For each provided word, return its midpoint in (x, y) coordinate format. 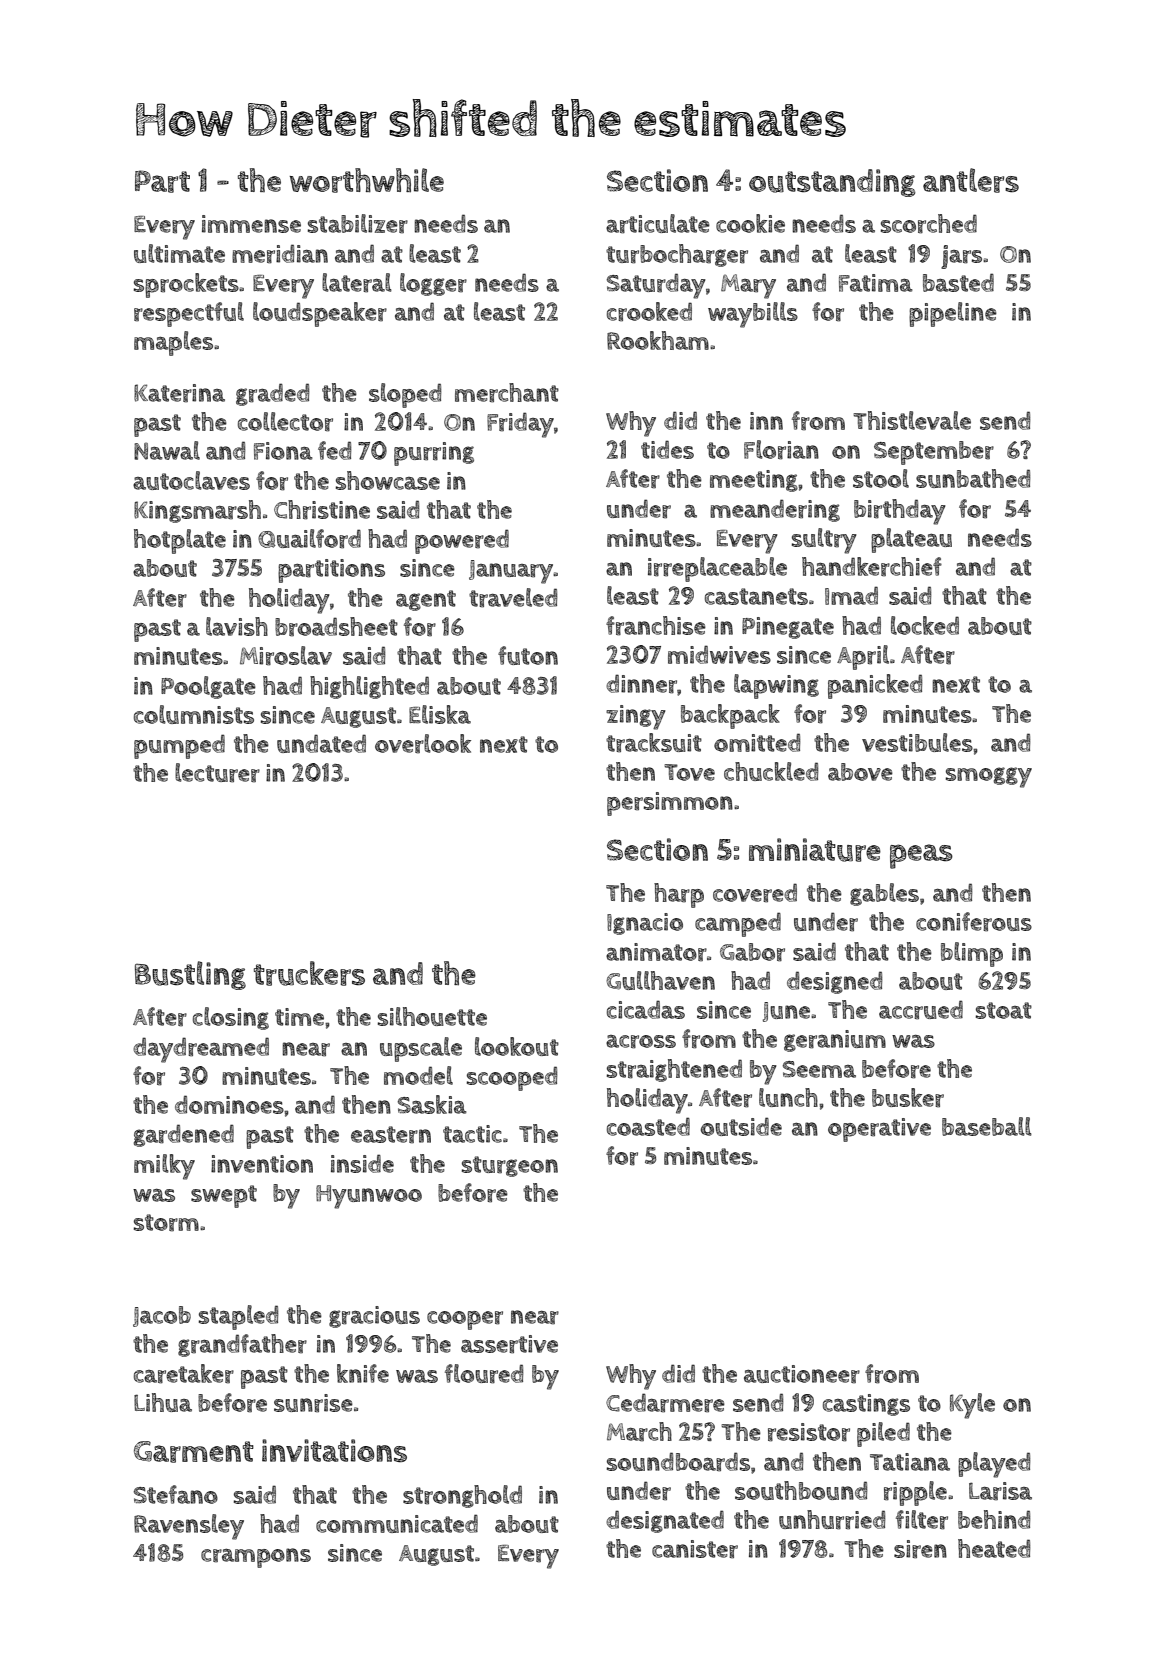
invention (262, 1164)
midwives (719, 654)
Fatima (876, 283)
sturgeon (510, 1166)
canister (695, 1549)
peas (921, 856)
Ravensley (189, 1527)
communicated (397, 1523)
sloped (405, 395)
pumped (179, 746)
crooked (649, 312)
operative (879, 1130)
